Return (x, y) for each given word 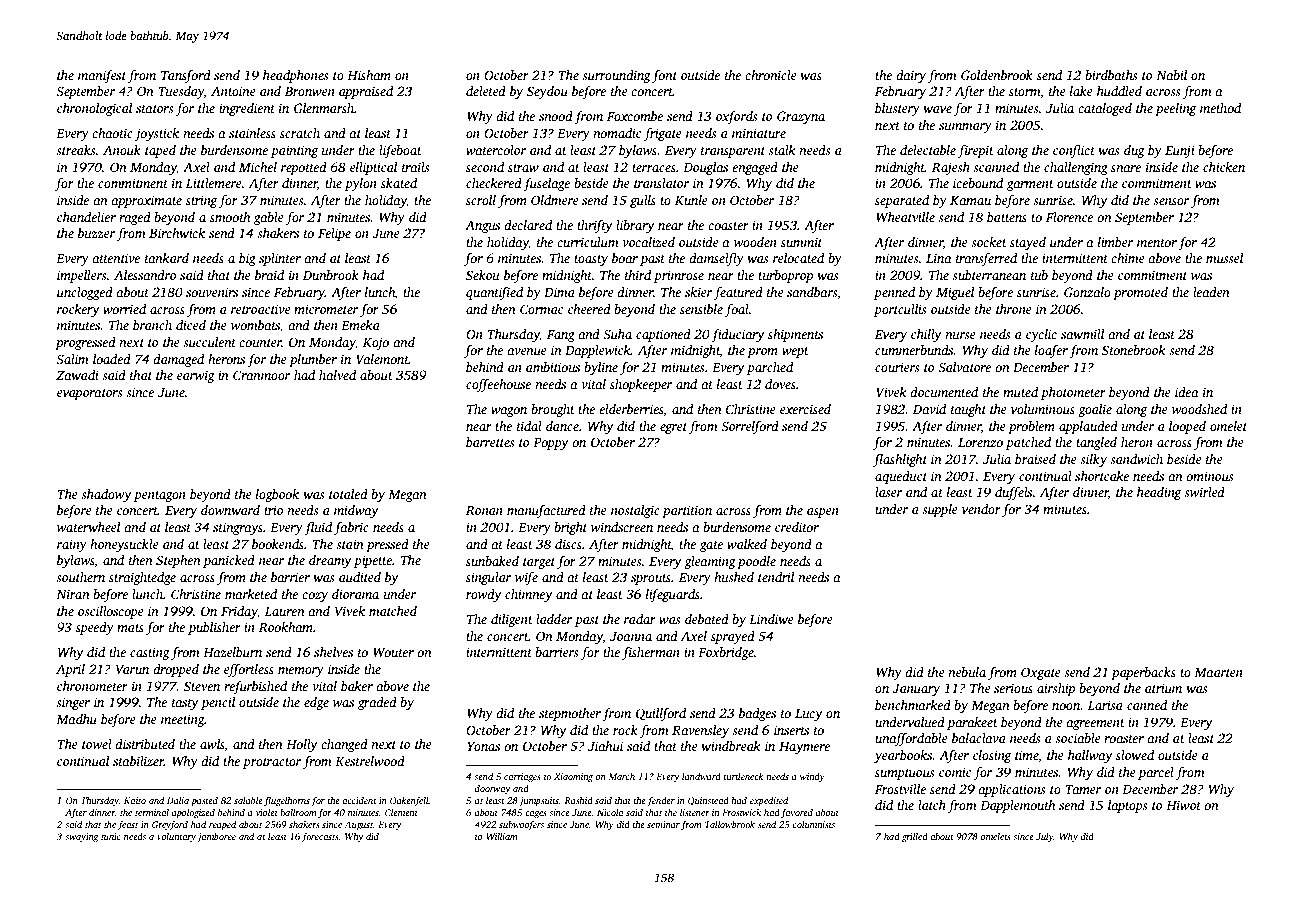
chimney (529, 595)
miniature (759, 133)
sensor (1171, 201)
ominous (1210, 476)
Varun (132, 669)
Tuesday (181, 92)
